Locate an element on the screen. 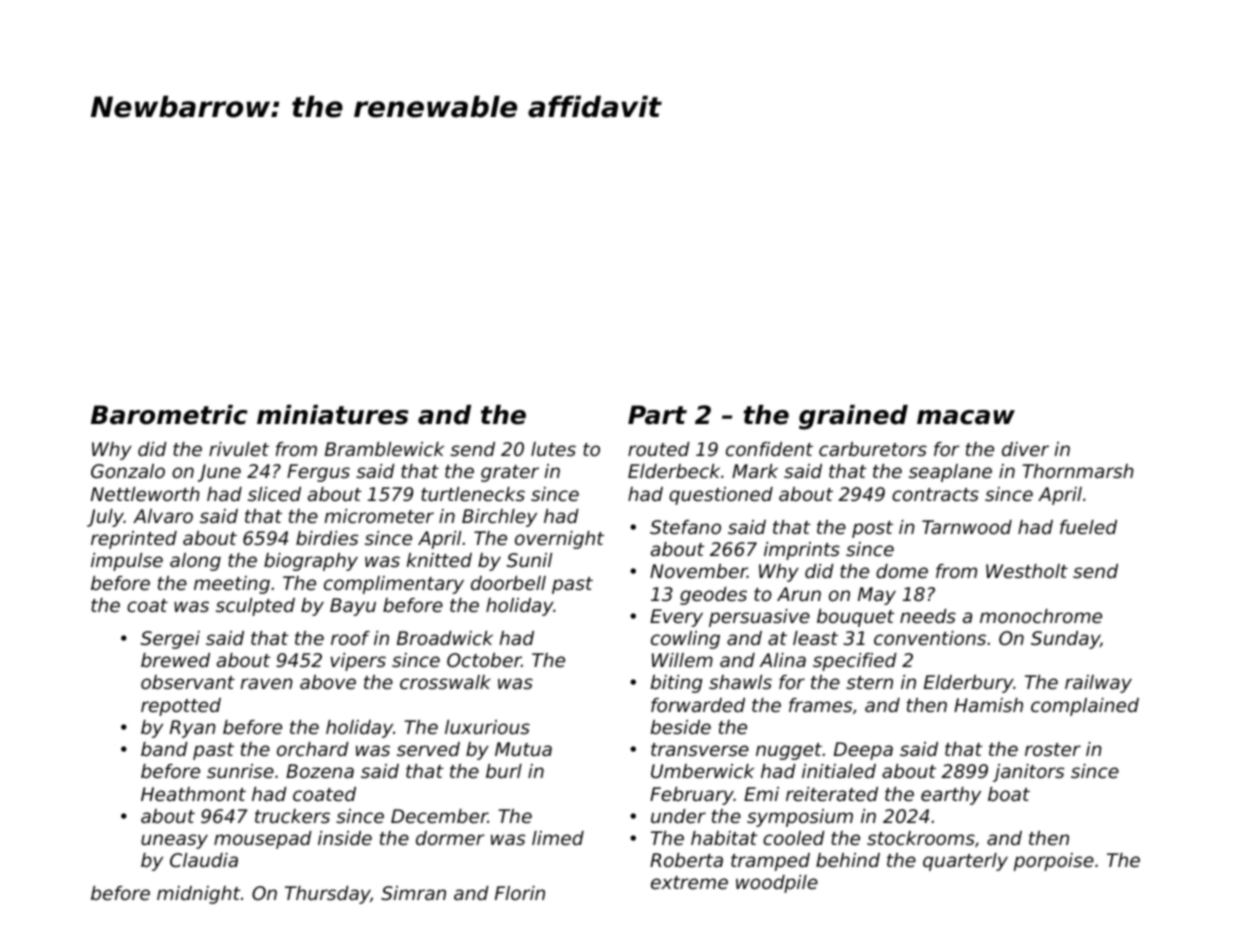  Barometric is located at coordinates (169, 415).
